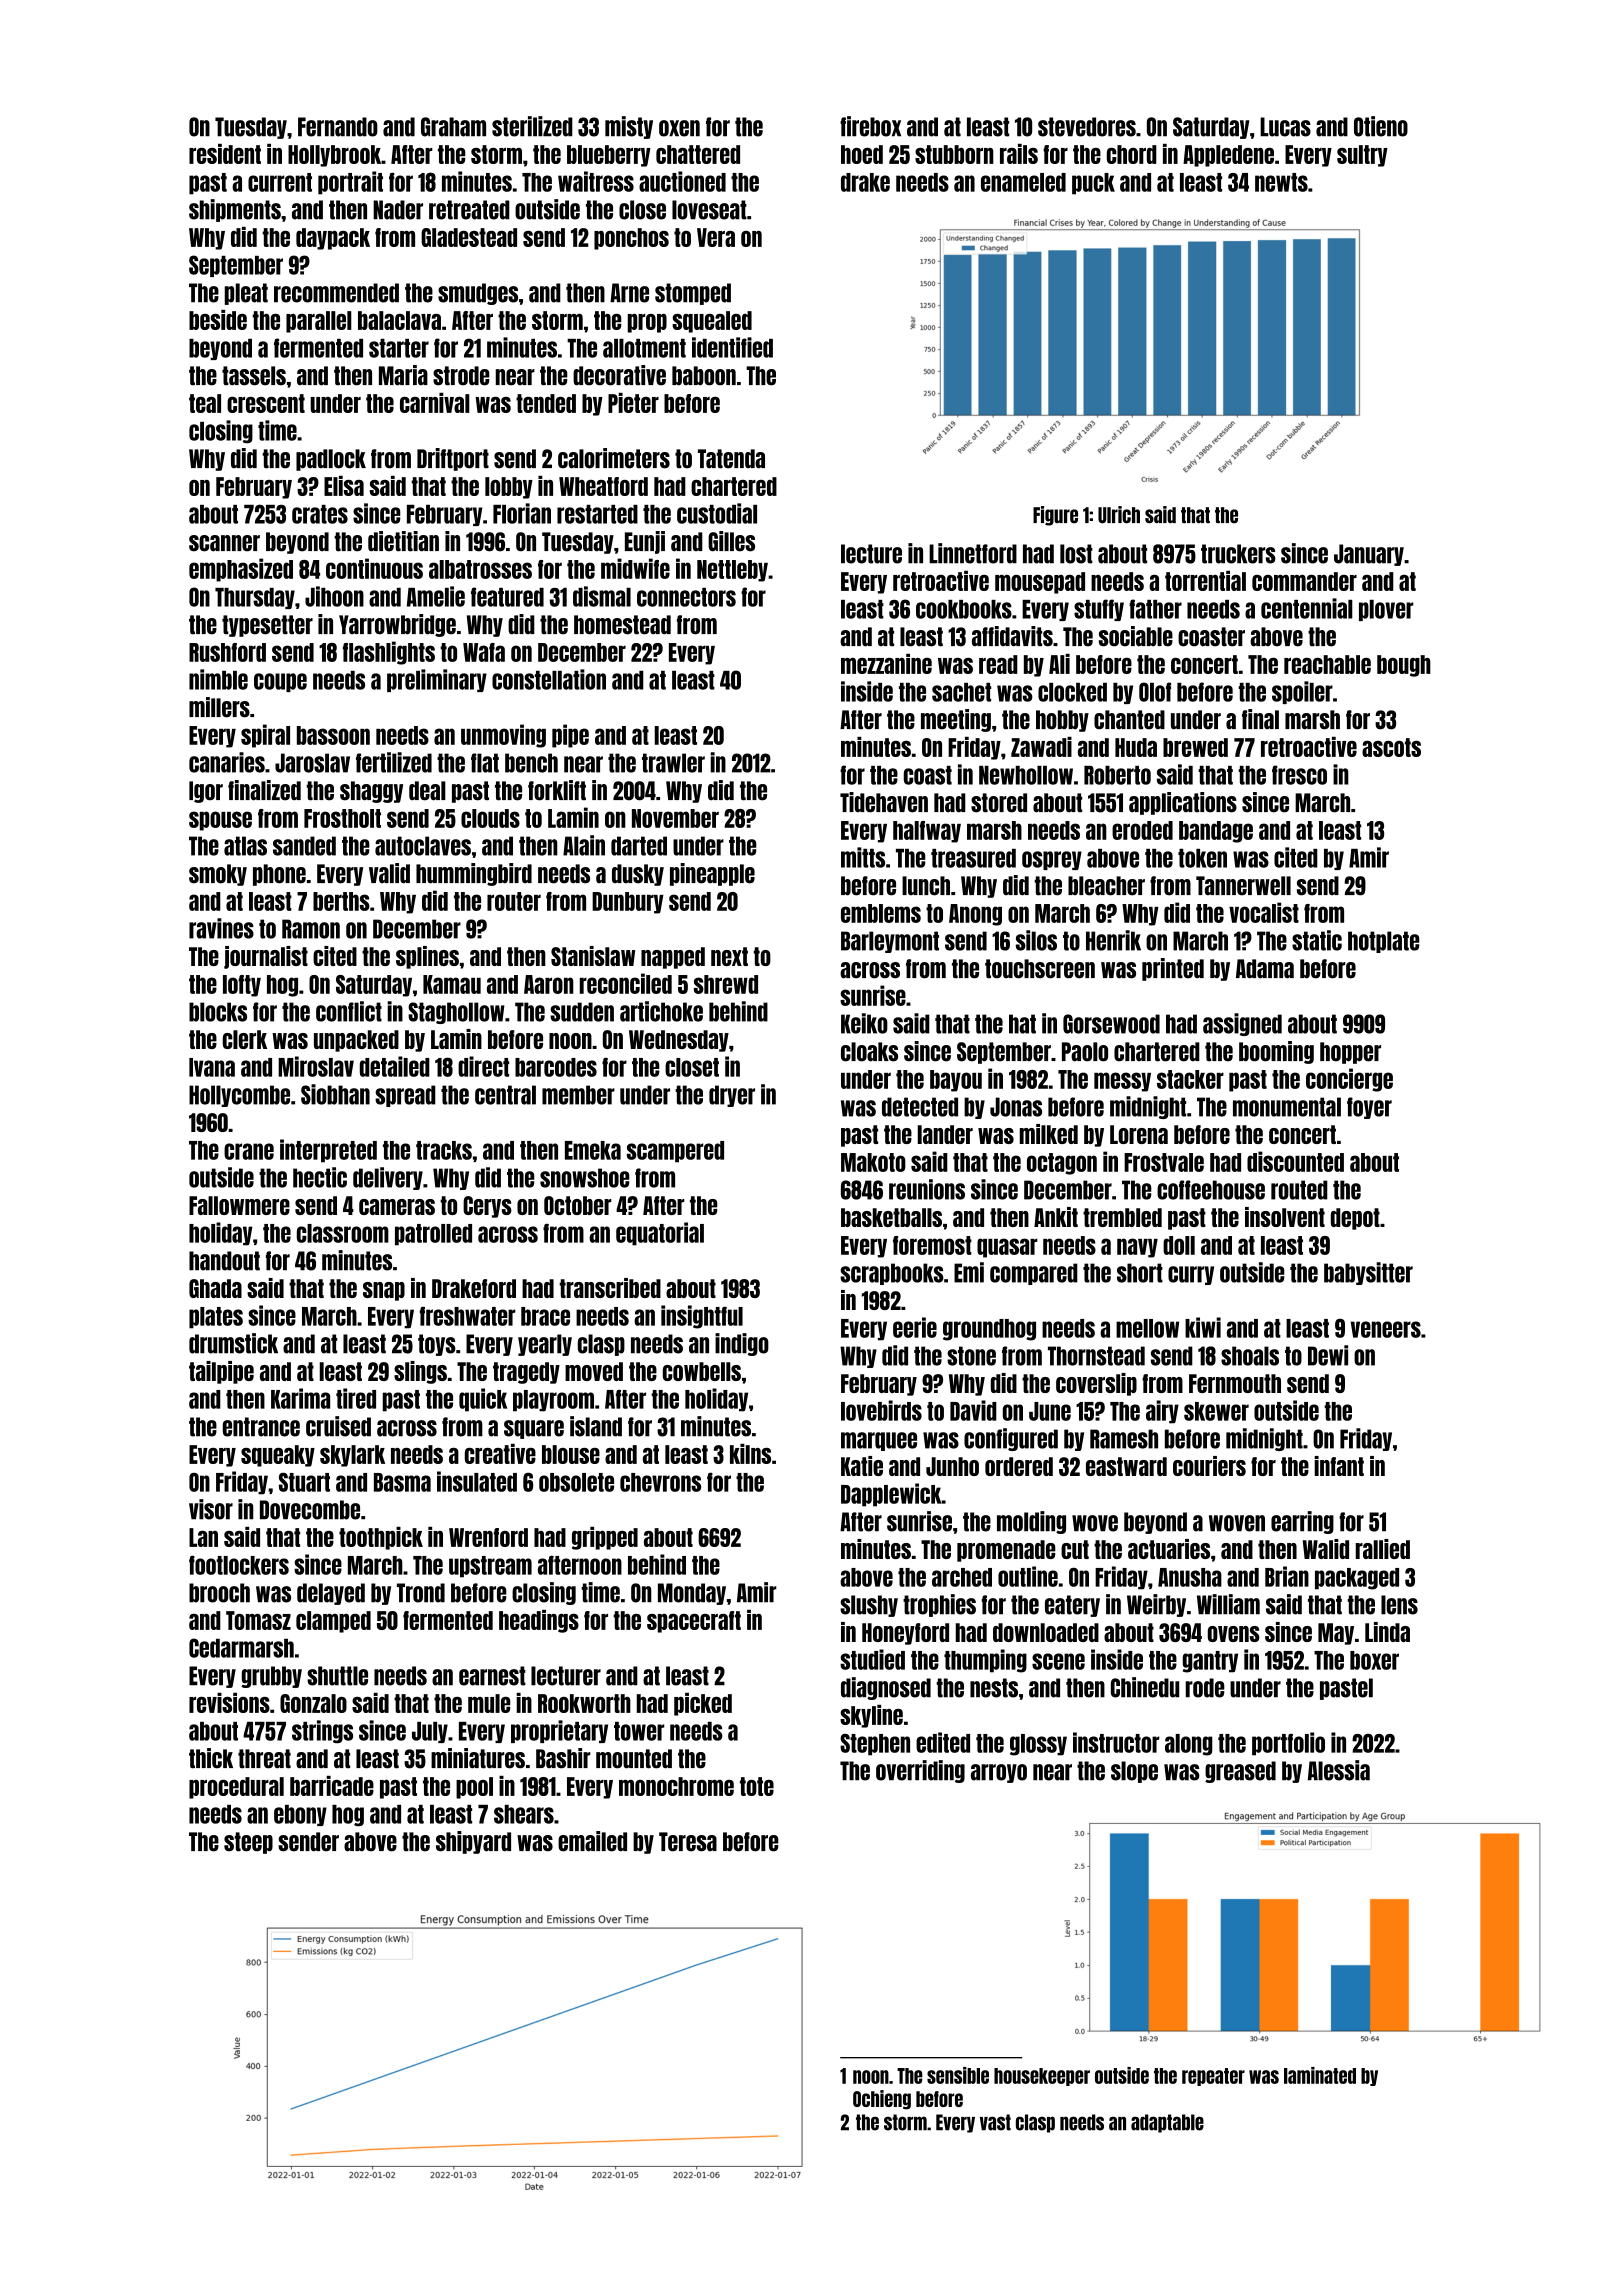 The height and width of the screenshot is (2292, 1620). Describe the element at coordinates (688, 1842) in the screenshot. I see `Teresa` at that location.
